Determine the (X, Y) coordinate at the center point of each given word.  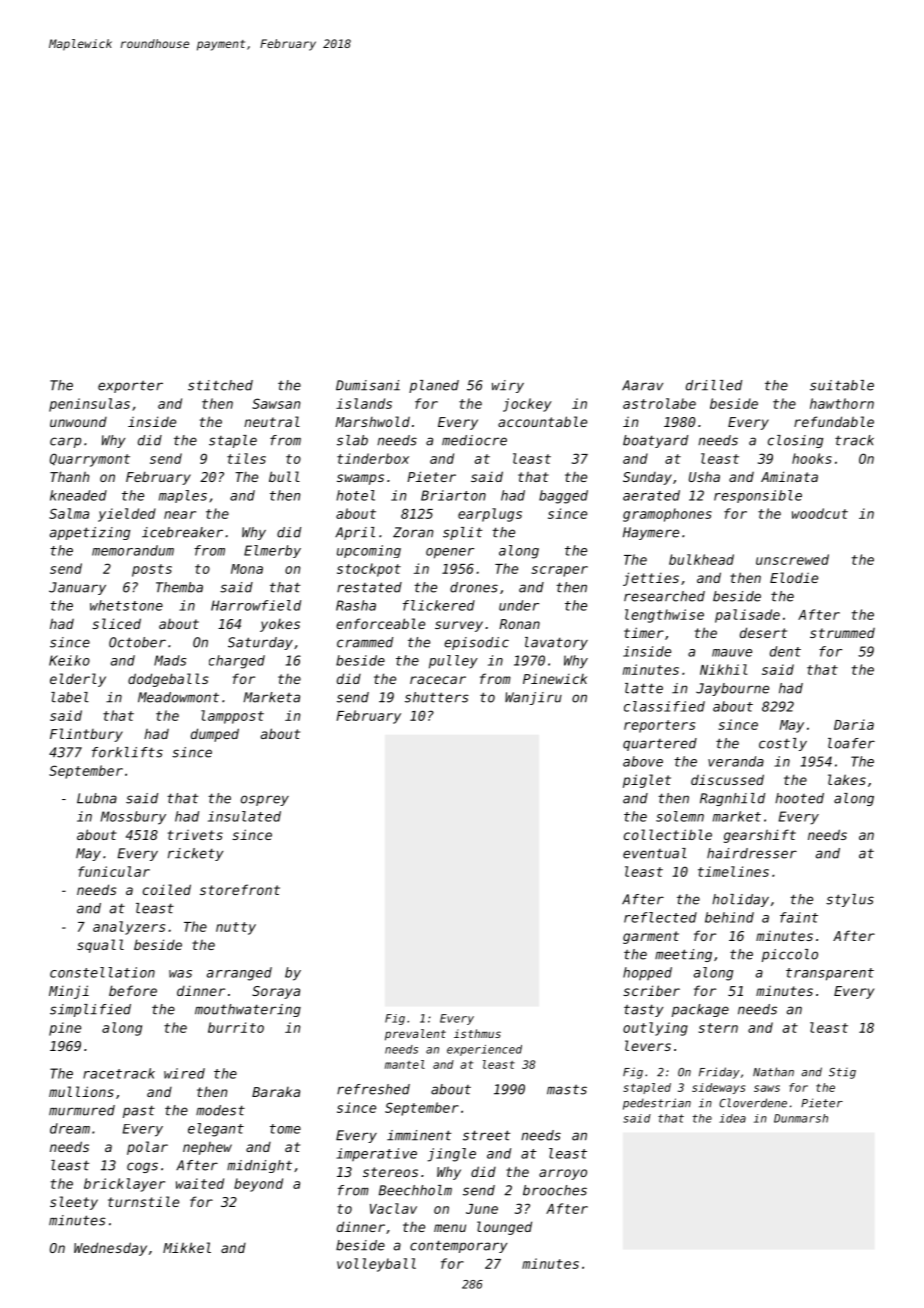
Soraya (276, 992)
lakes (847, 779)
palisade (747, 616)
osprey (265, 800)
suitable (842, 385)
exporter (130, 387)
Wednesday (110, 1249)
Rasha (356, 605)
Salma (69, 513)
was (180, 974)
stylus (850, 900)
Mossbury (133, 818)
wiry (508, 386)
